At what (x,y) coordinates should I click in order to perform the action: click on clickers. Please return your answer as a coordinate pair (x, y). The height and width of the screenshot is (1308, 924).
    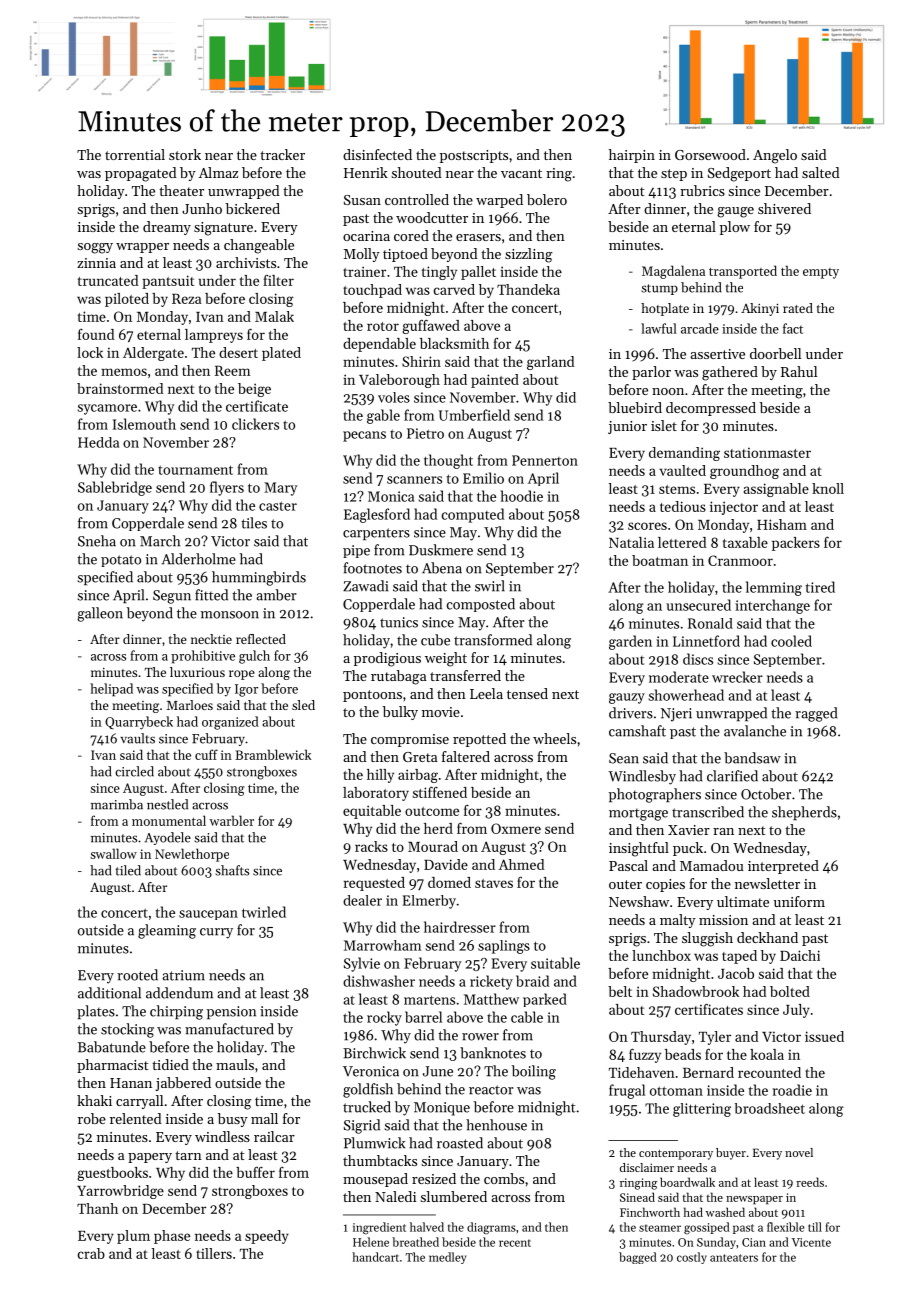
    Looking at the image, I should click on (255, 424).
